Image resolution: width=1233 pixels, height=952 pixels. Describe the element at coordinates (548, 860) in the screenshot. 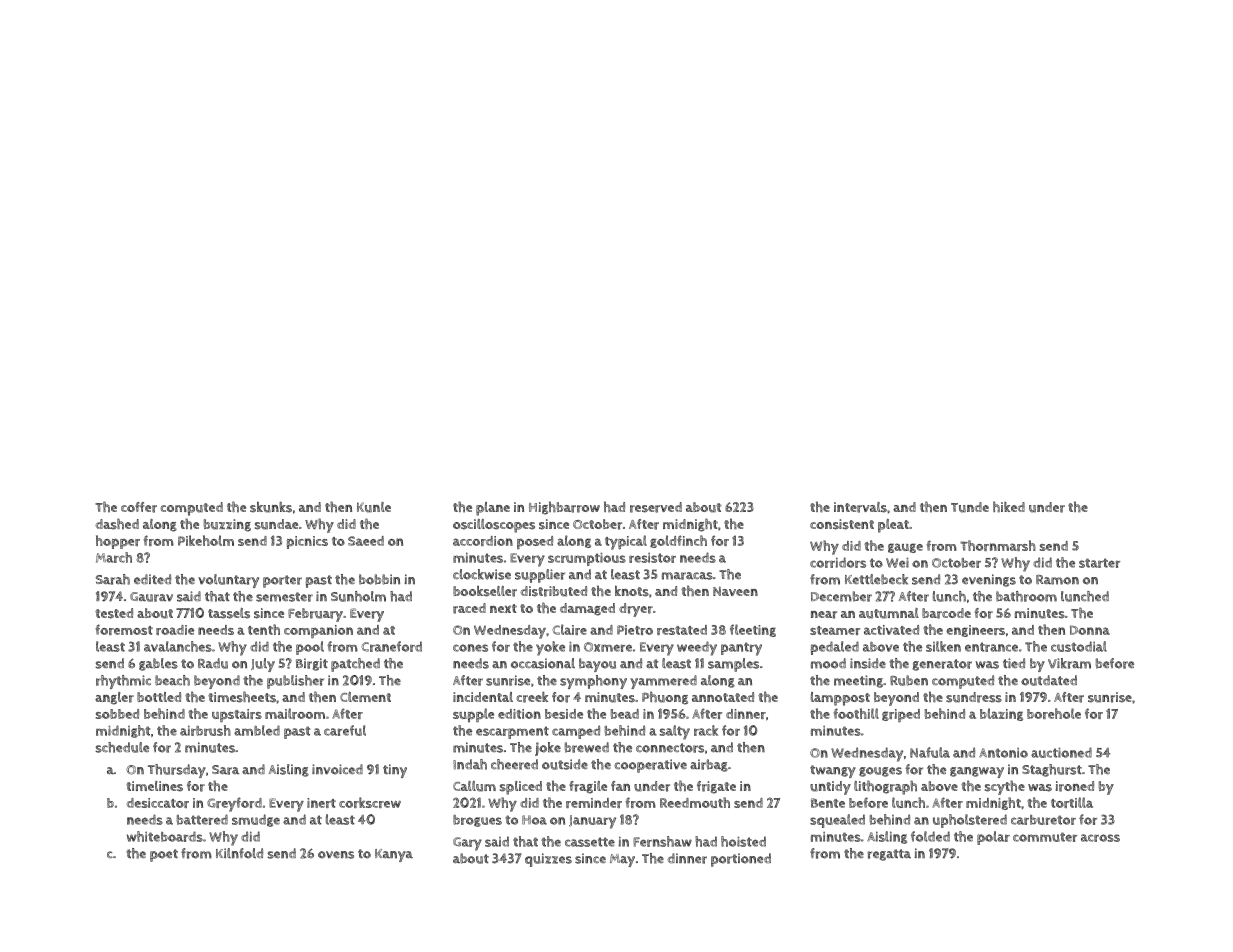

I see `quizzes` at that location.
